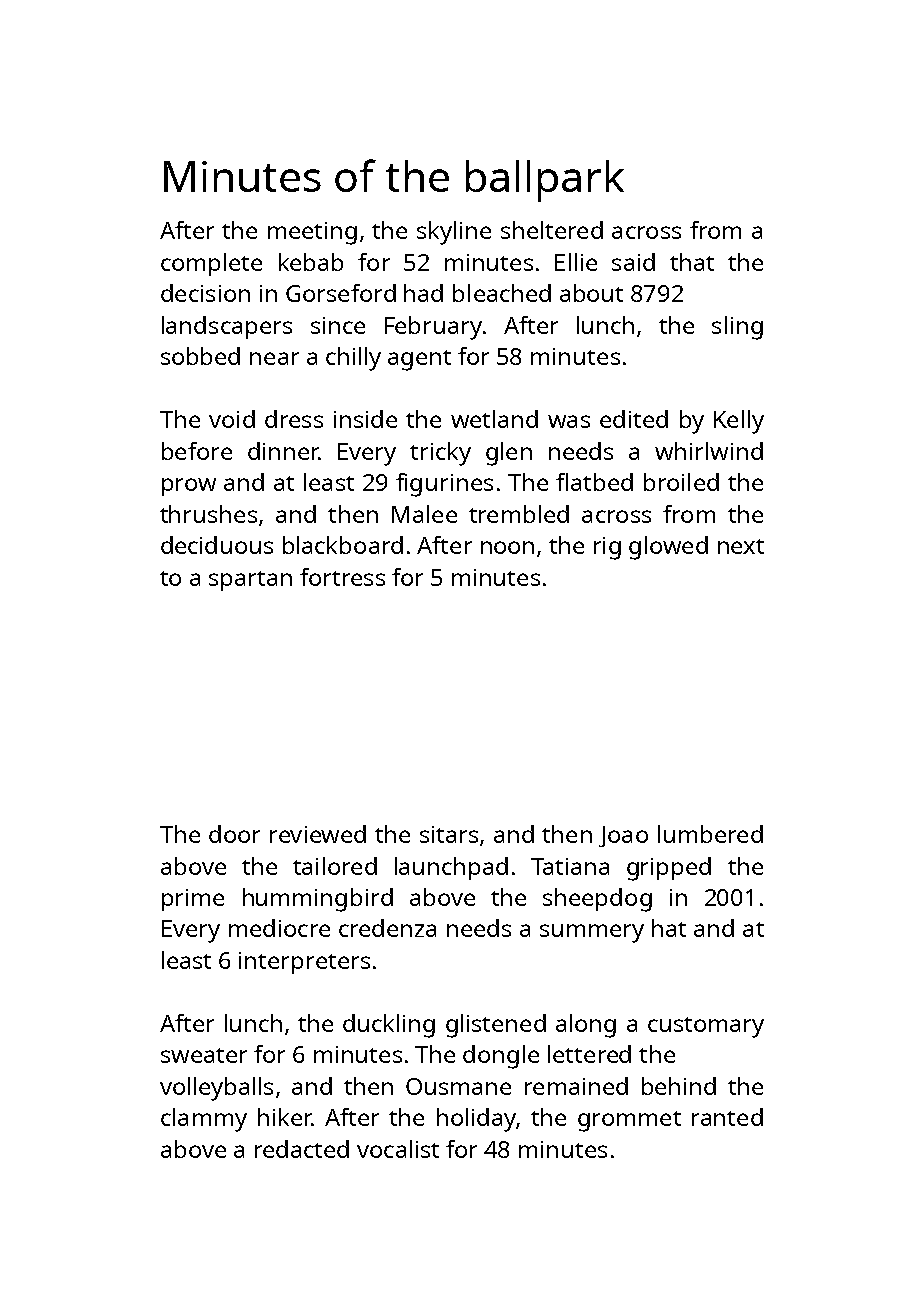 This screenshot has width=924, height=1311. Describe the element at coordinates (312, 233) in the screenshot. I see `meeting` at that location.
